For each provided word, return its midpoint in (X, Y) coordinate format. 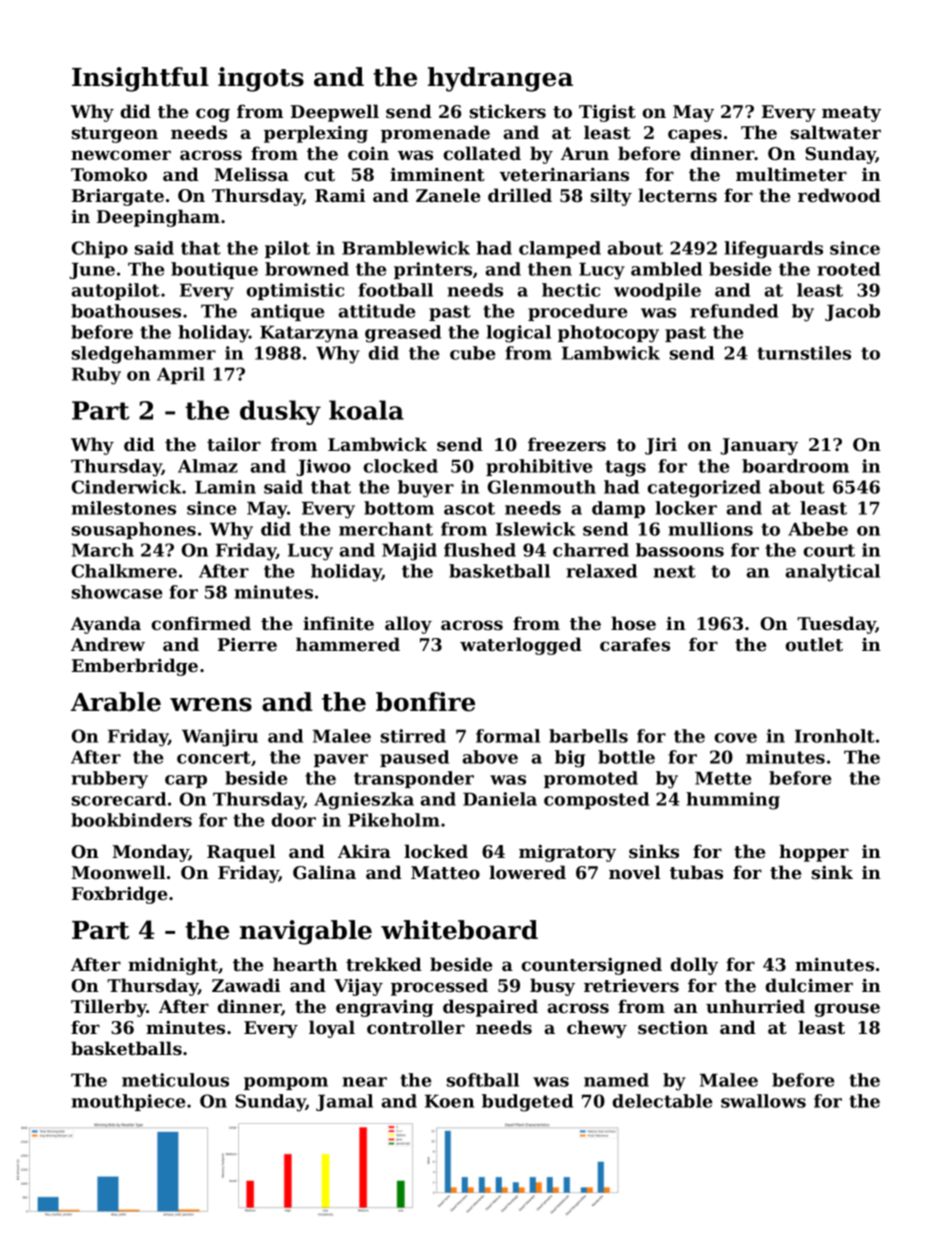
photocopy (608, 334)
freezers (567, 444)
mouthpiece (129, 1102)
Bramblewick (406, 248)
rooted (848, 269)
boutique (214, 270)
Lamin (225, 487)
